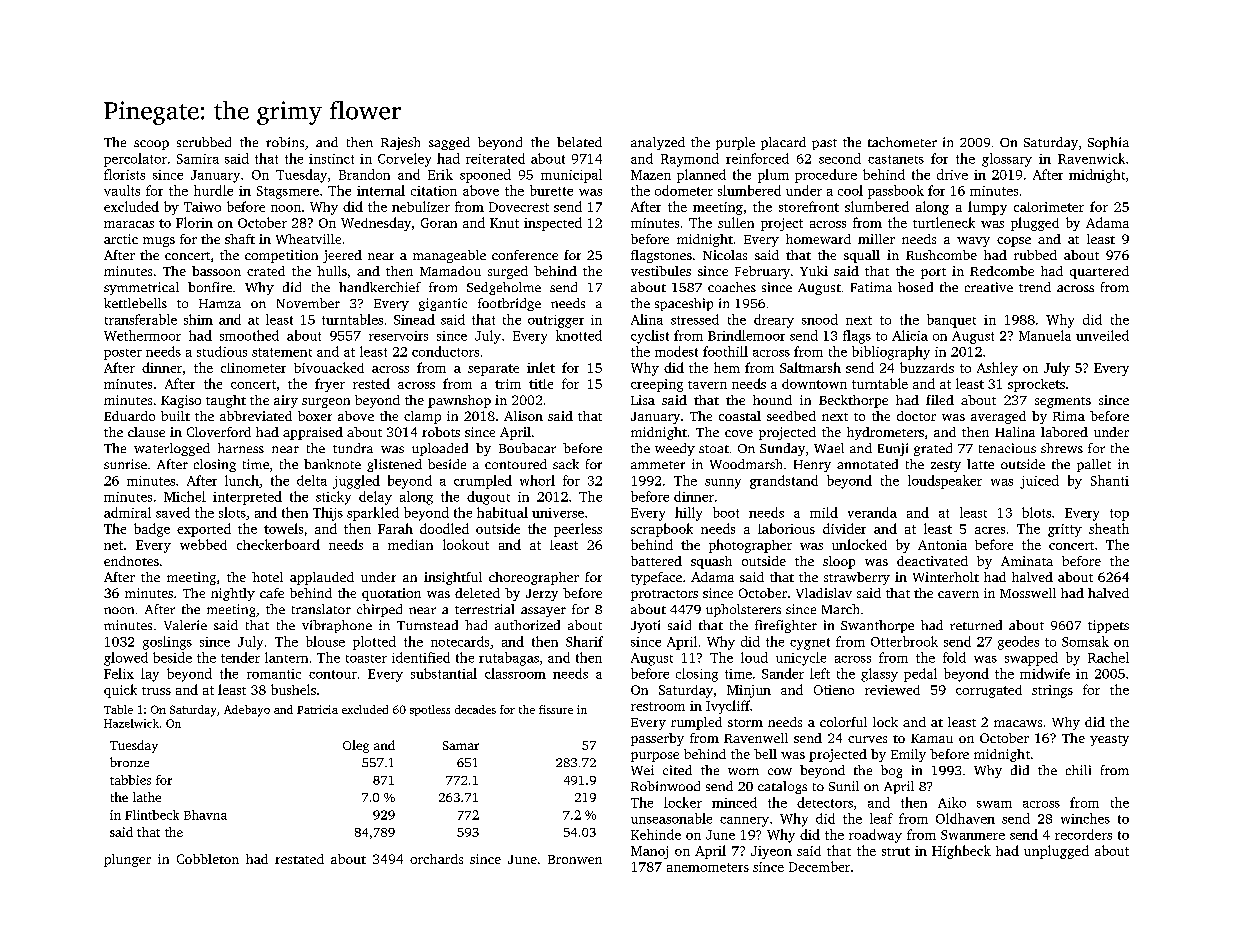 This document has height=952, width=1233. I want to click on calorimeter, so click(1049, 207).
